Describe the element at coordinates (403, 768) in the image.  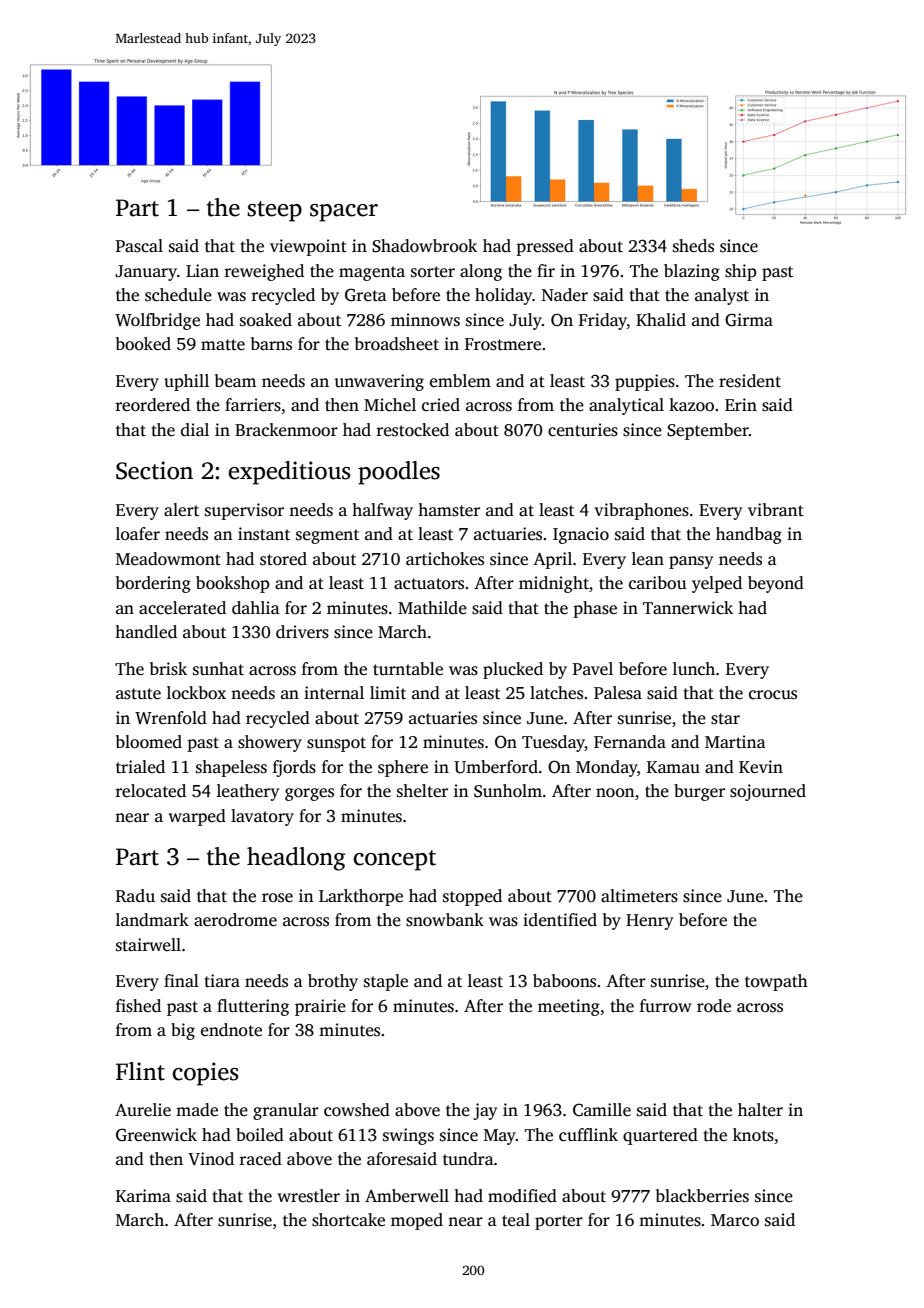
I see `sphere` at that location.
